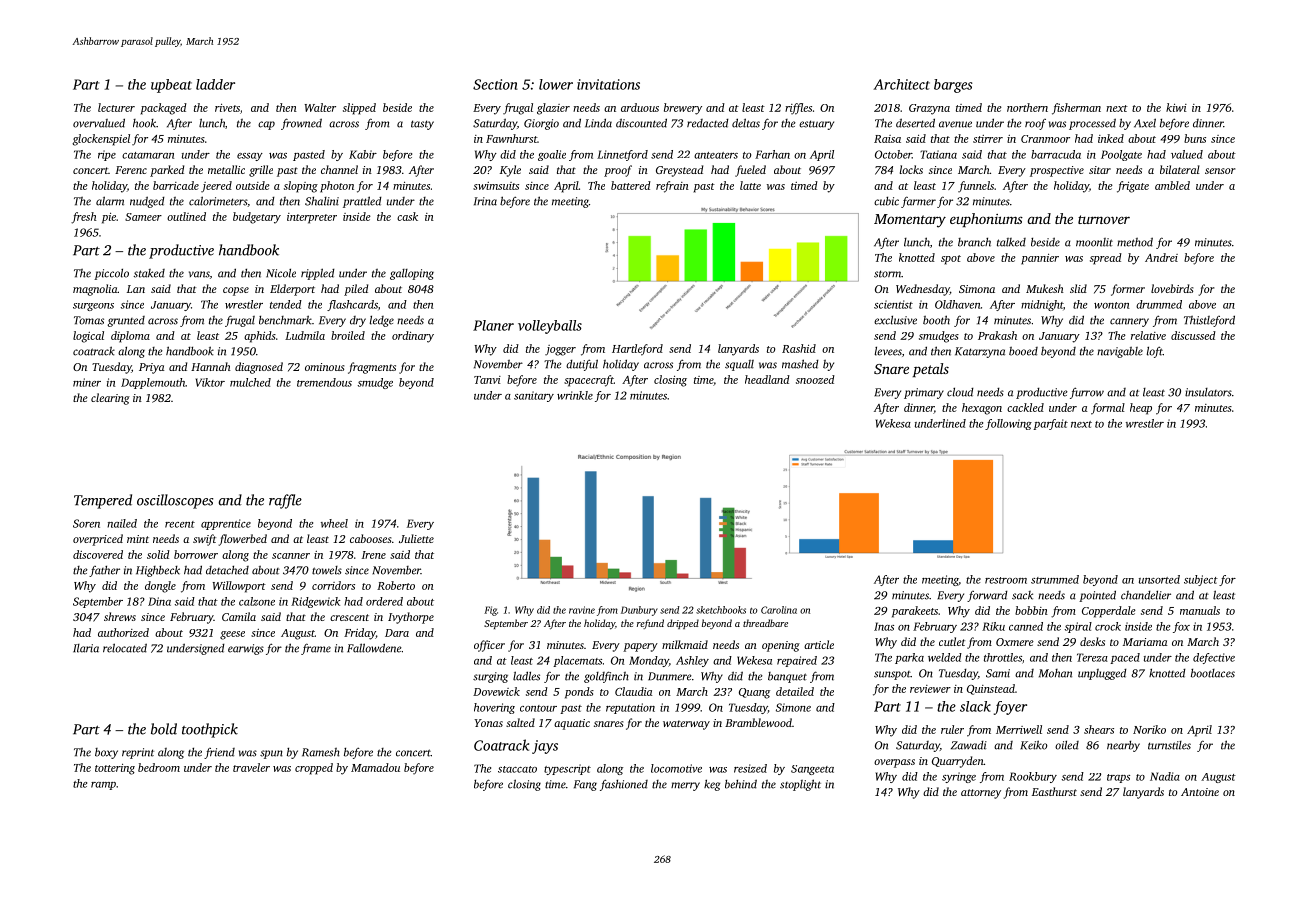 This screenshot has height=924, width=1308. What do you see at coordinates (901, 84) in the screenshot?
I see `Architect` at bounding box center [901, 84].
